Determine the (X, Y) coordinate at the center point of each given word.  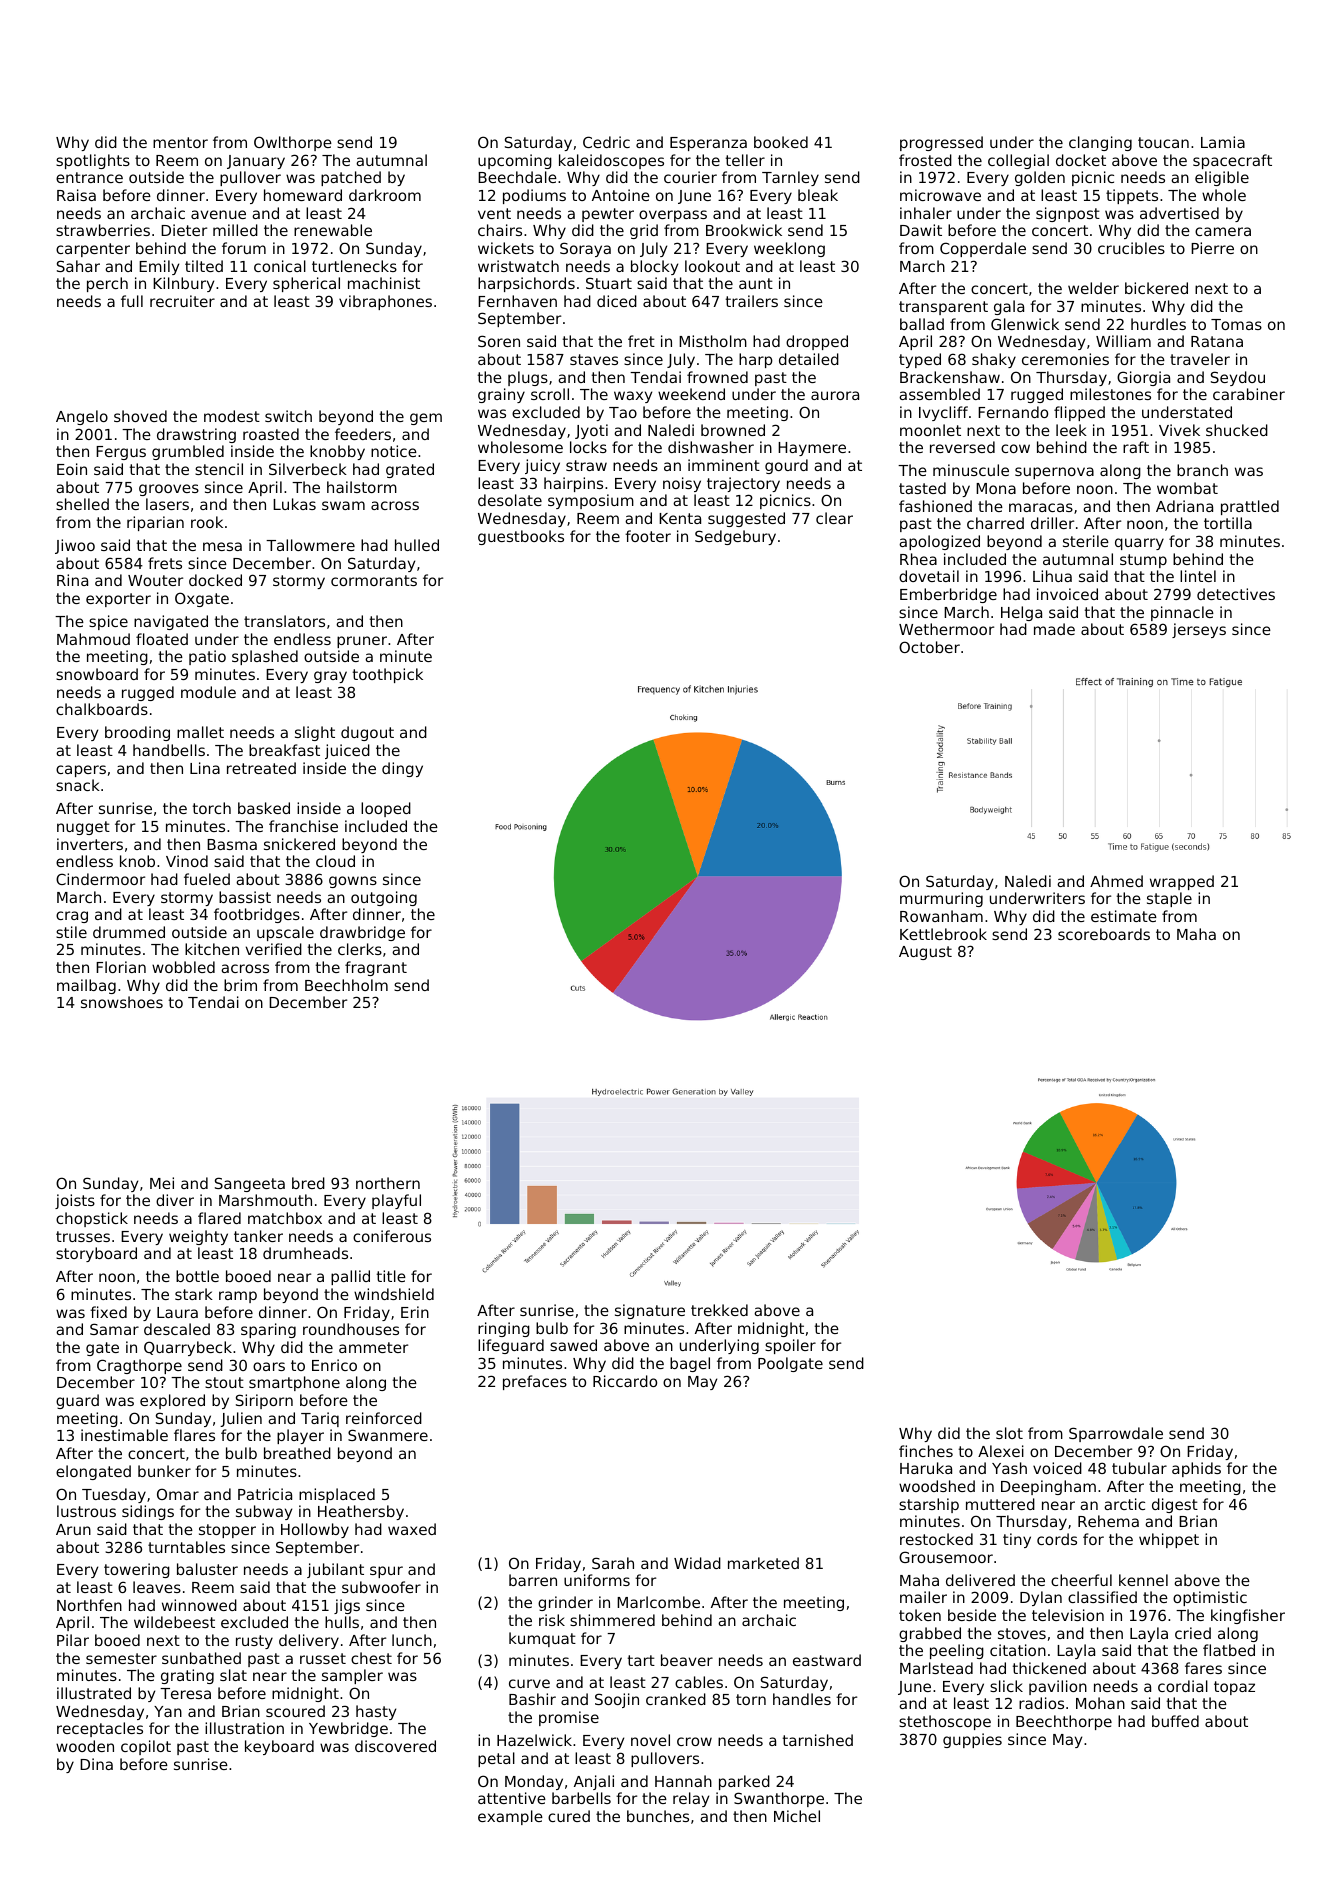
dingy (402, 769)
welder (1093, 288)
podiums (534, 196)
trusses (83, 1236)
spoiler (790, 1346)
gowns (353, 882)
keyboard (279, 1747)
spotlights (93, 161)
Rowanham (941, 916)
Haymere (812, 449)
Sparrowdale (1116, 1434)
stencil (219, 469)
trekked (719, 1310)
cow (1015, 448)
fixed (108, 1312)
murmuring (941, 899)
